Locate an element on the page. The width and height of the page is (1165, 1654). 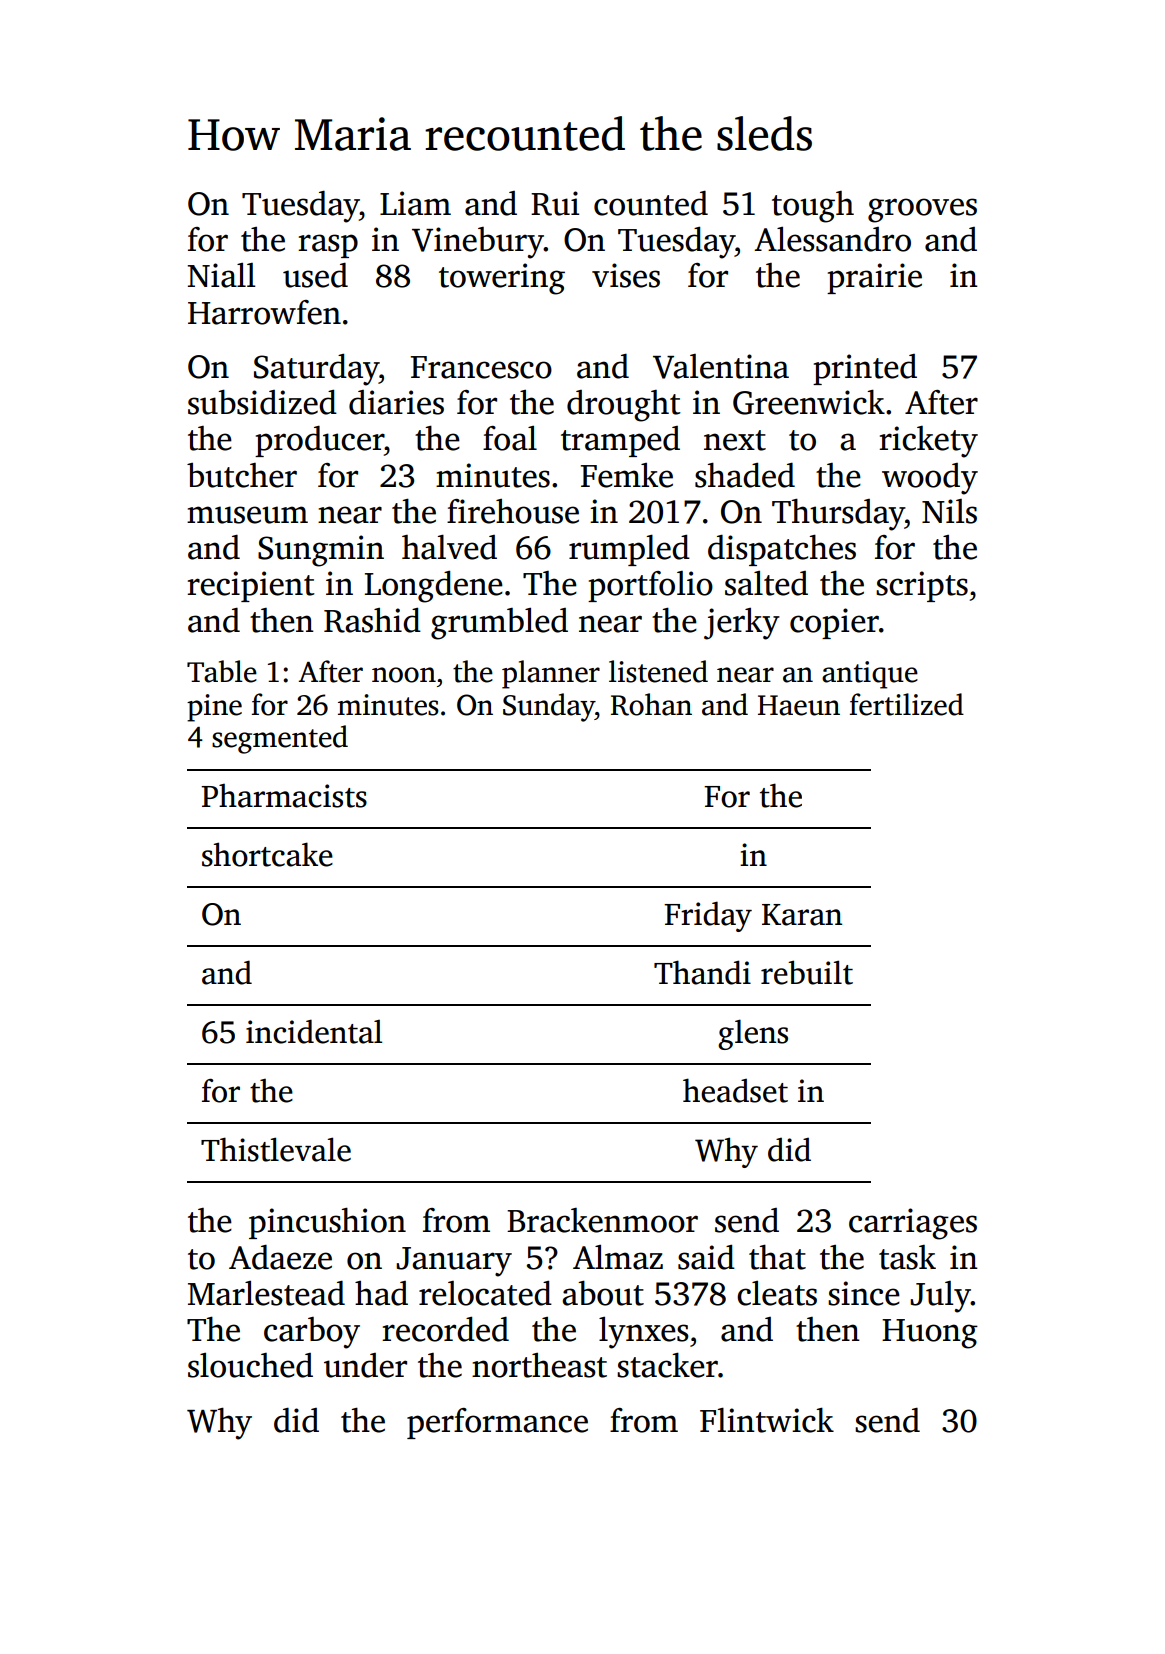
rebuilt is located at coordinates (807, 972).
